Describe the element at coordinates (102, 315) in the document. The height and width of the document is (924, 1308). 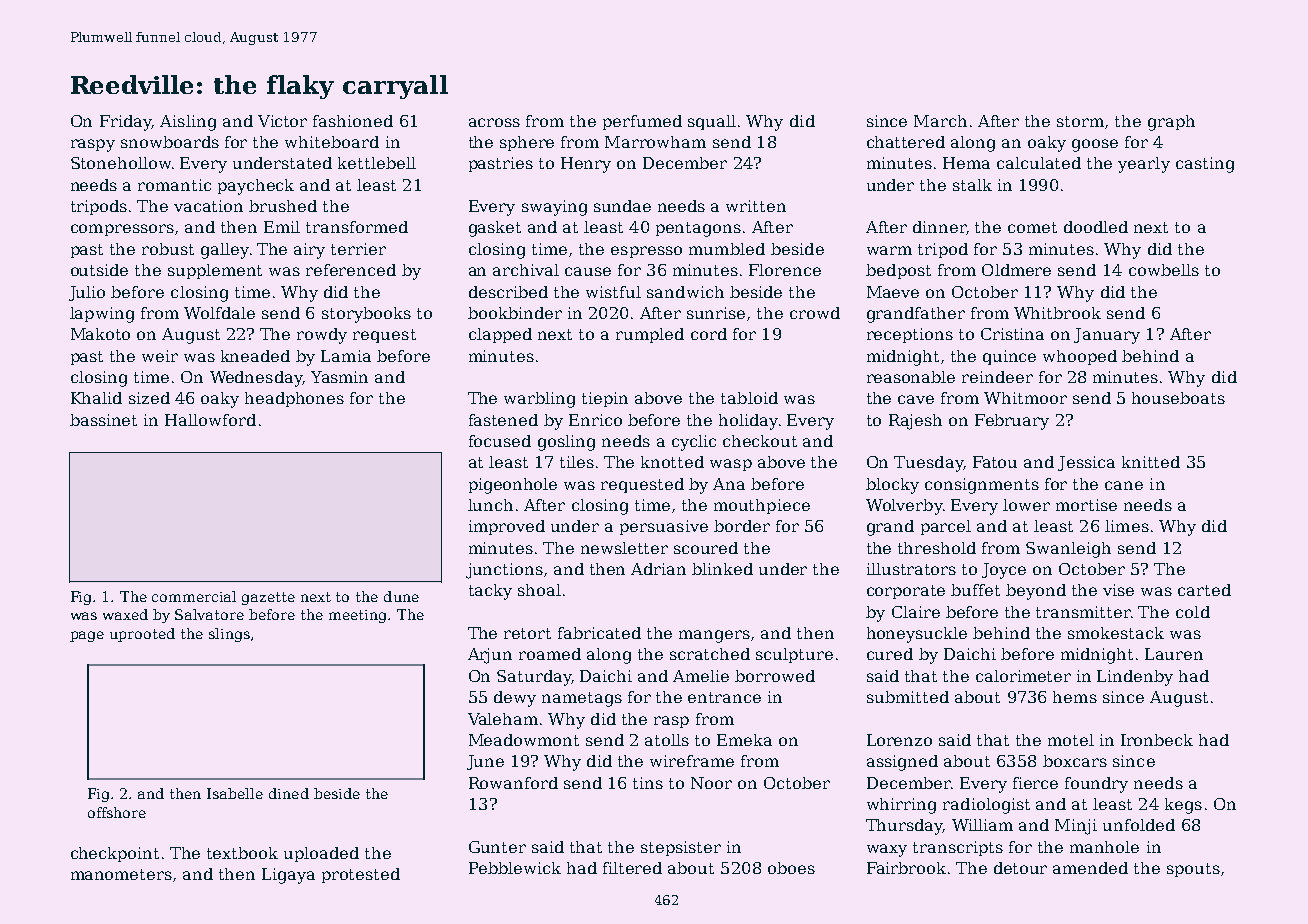
I see `lapwing` at that location.
